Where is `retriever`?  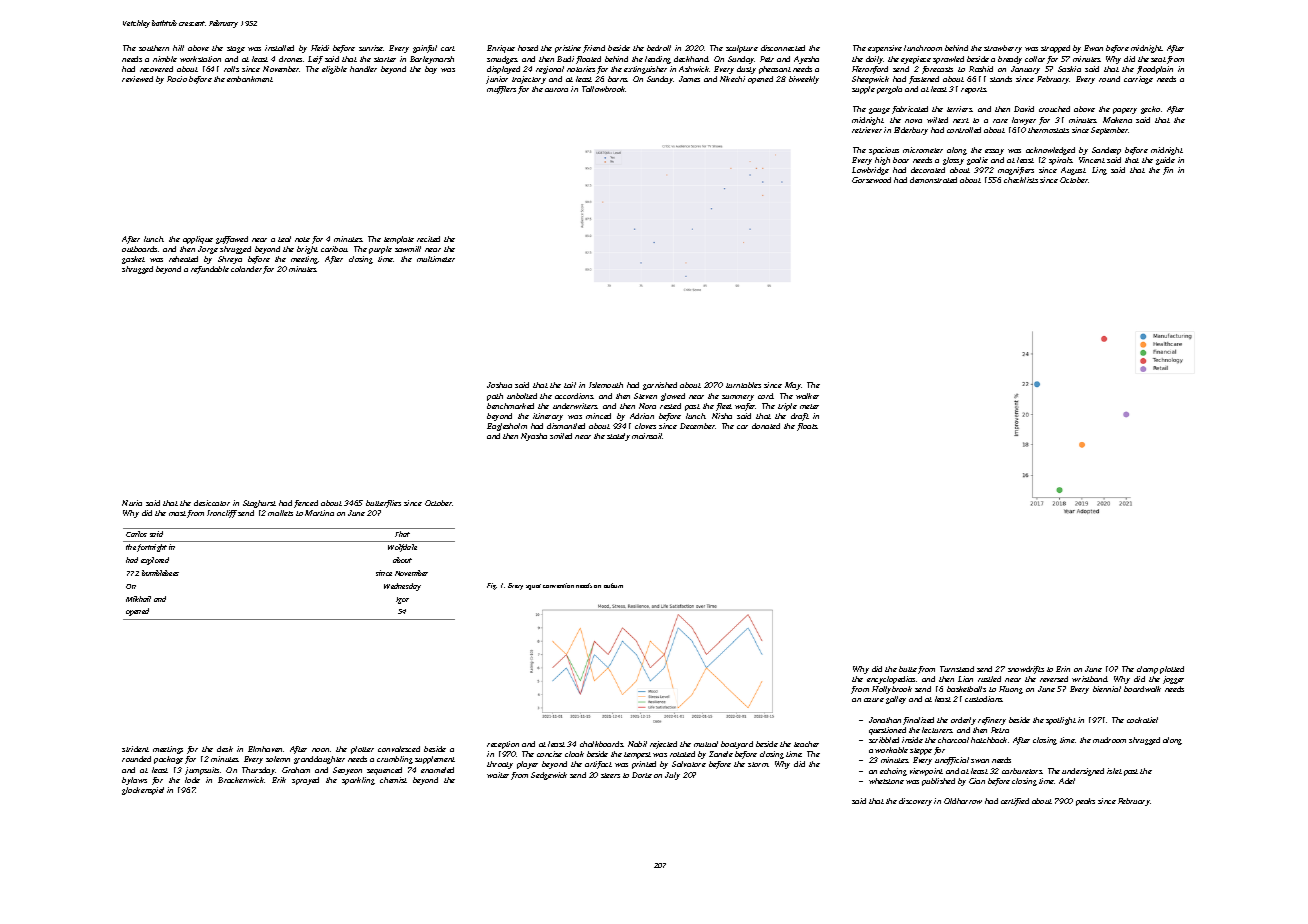
retriever is located at coordinates (867, 130).
